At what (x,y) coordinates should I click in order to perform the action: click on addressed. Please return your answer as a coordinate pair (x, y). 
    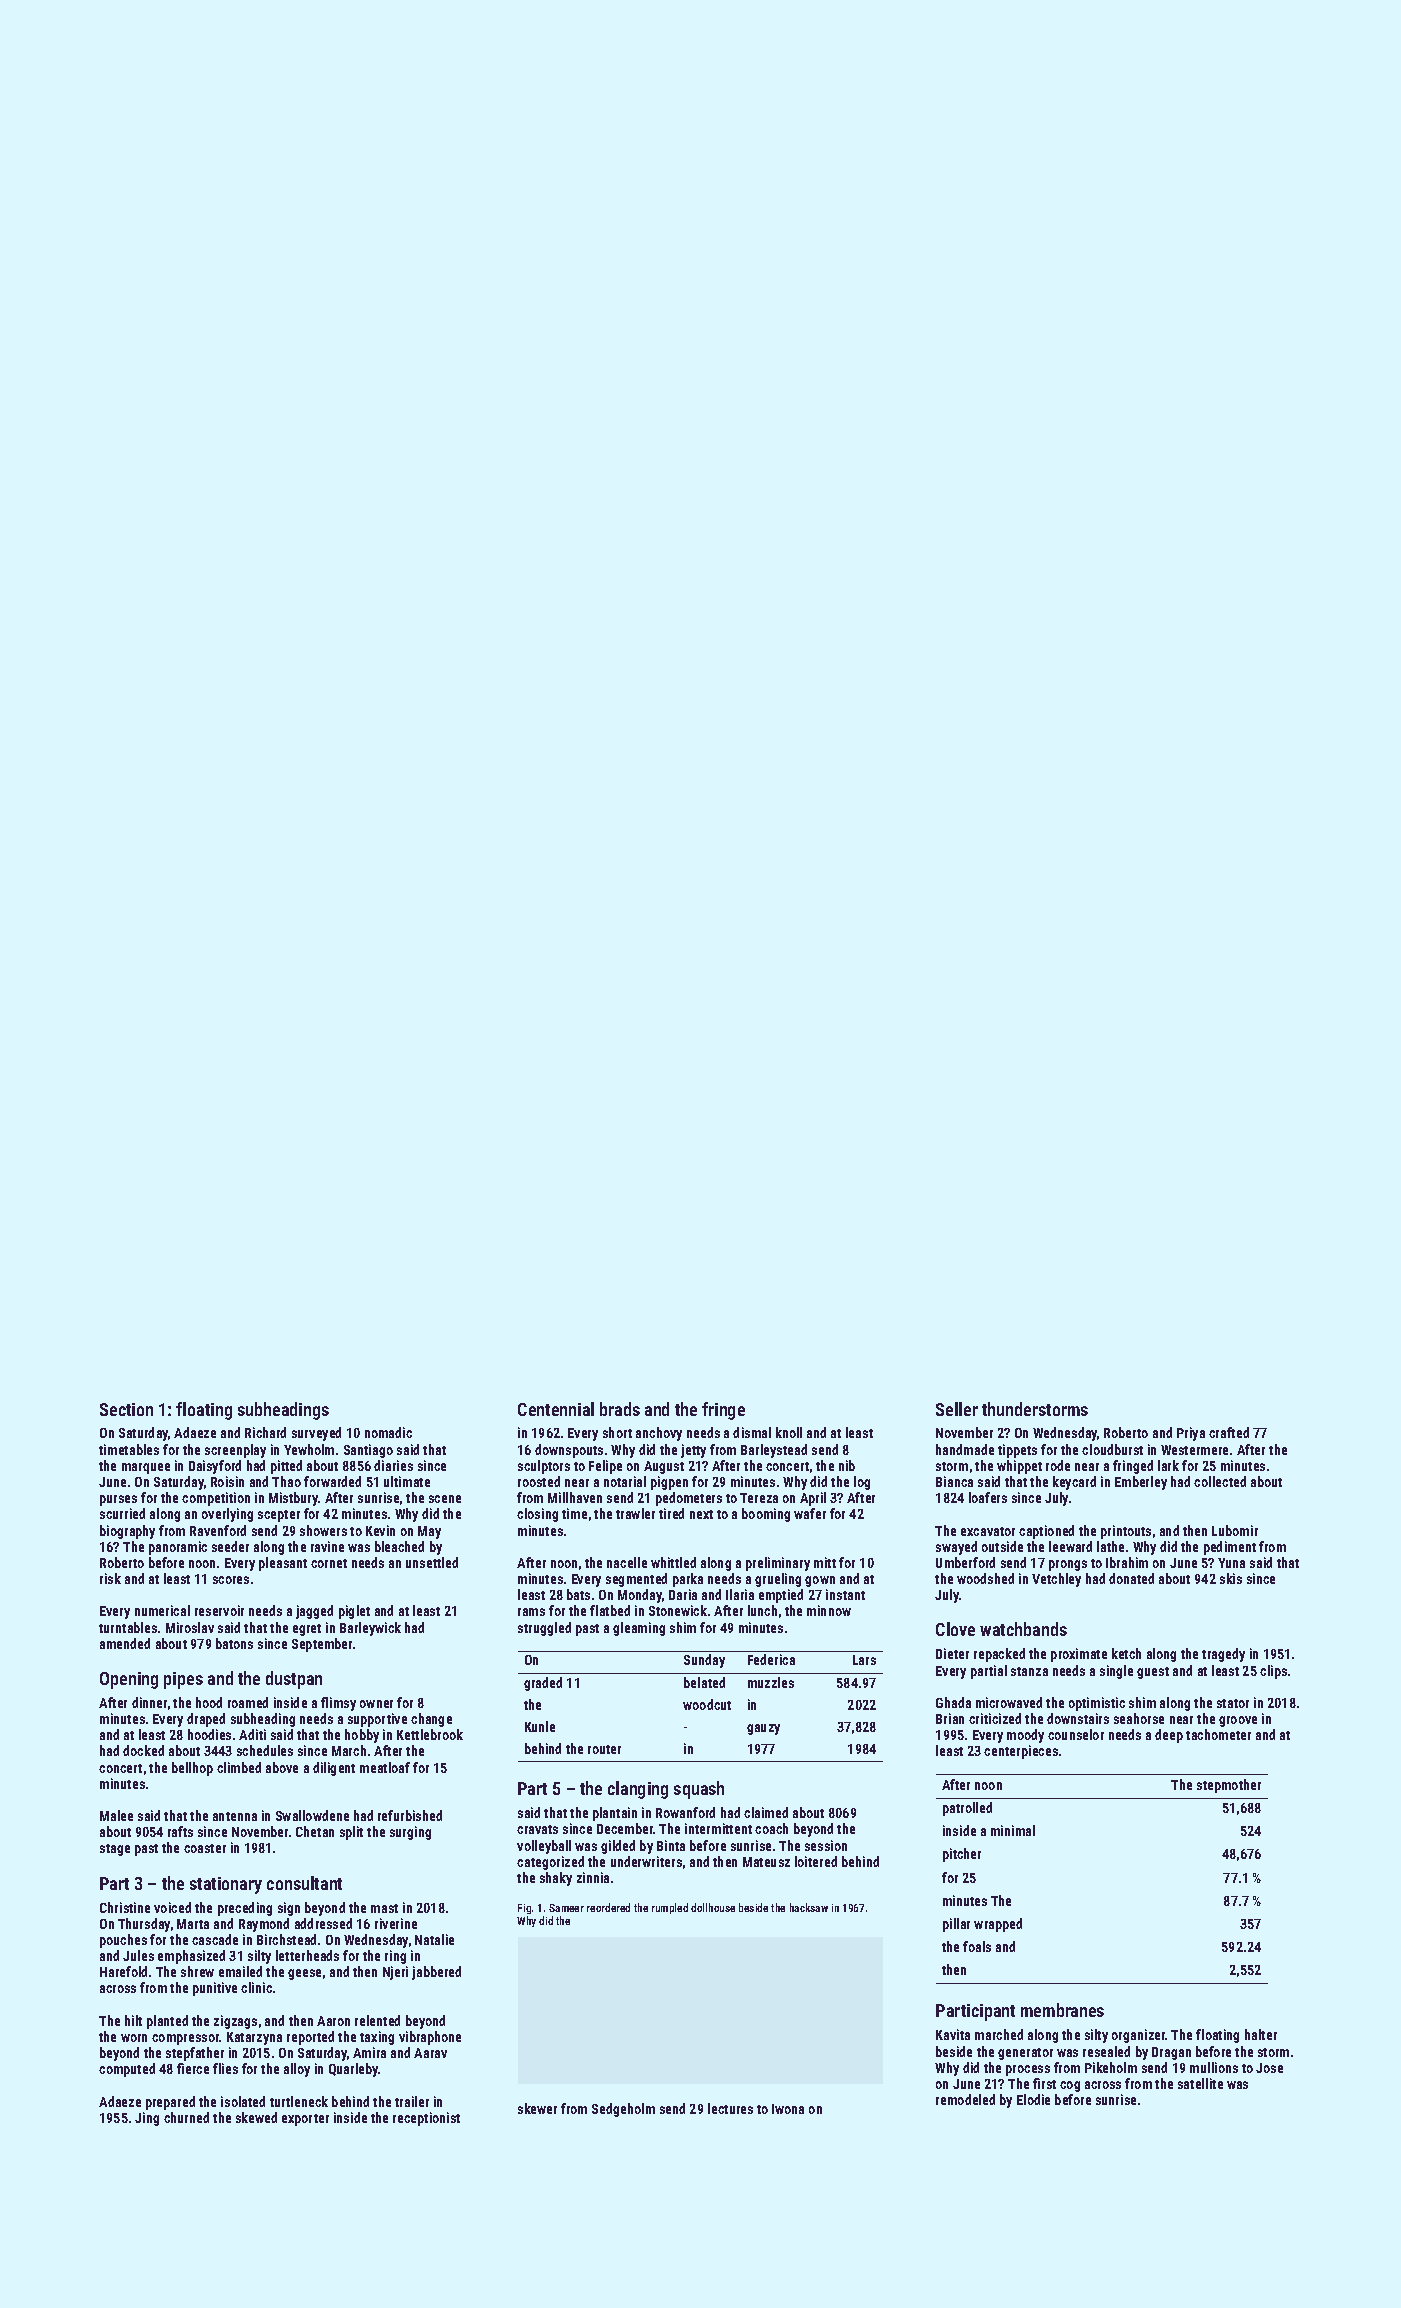
    Looking at the image, I should click on (323, 1923).
